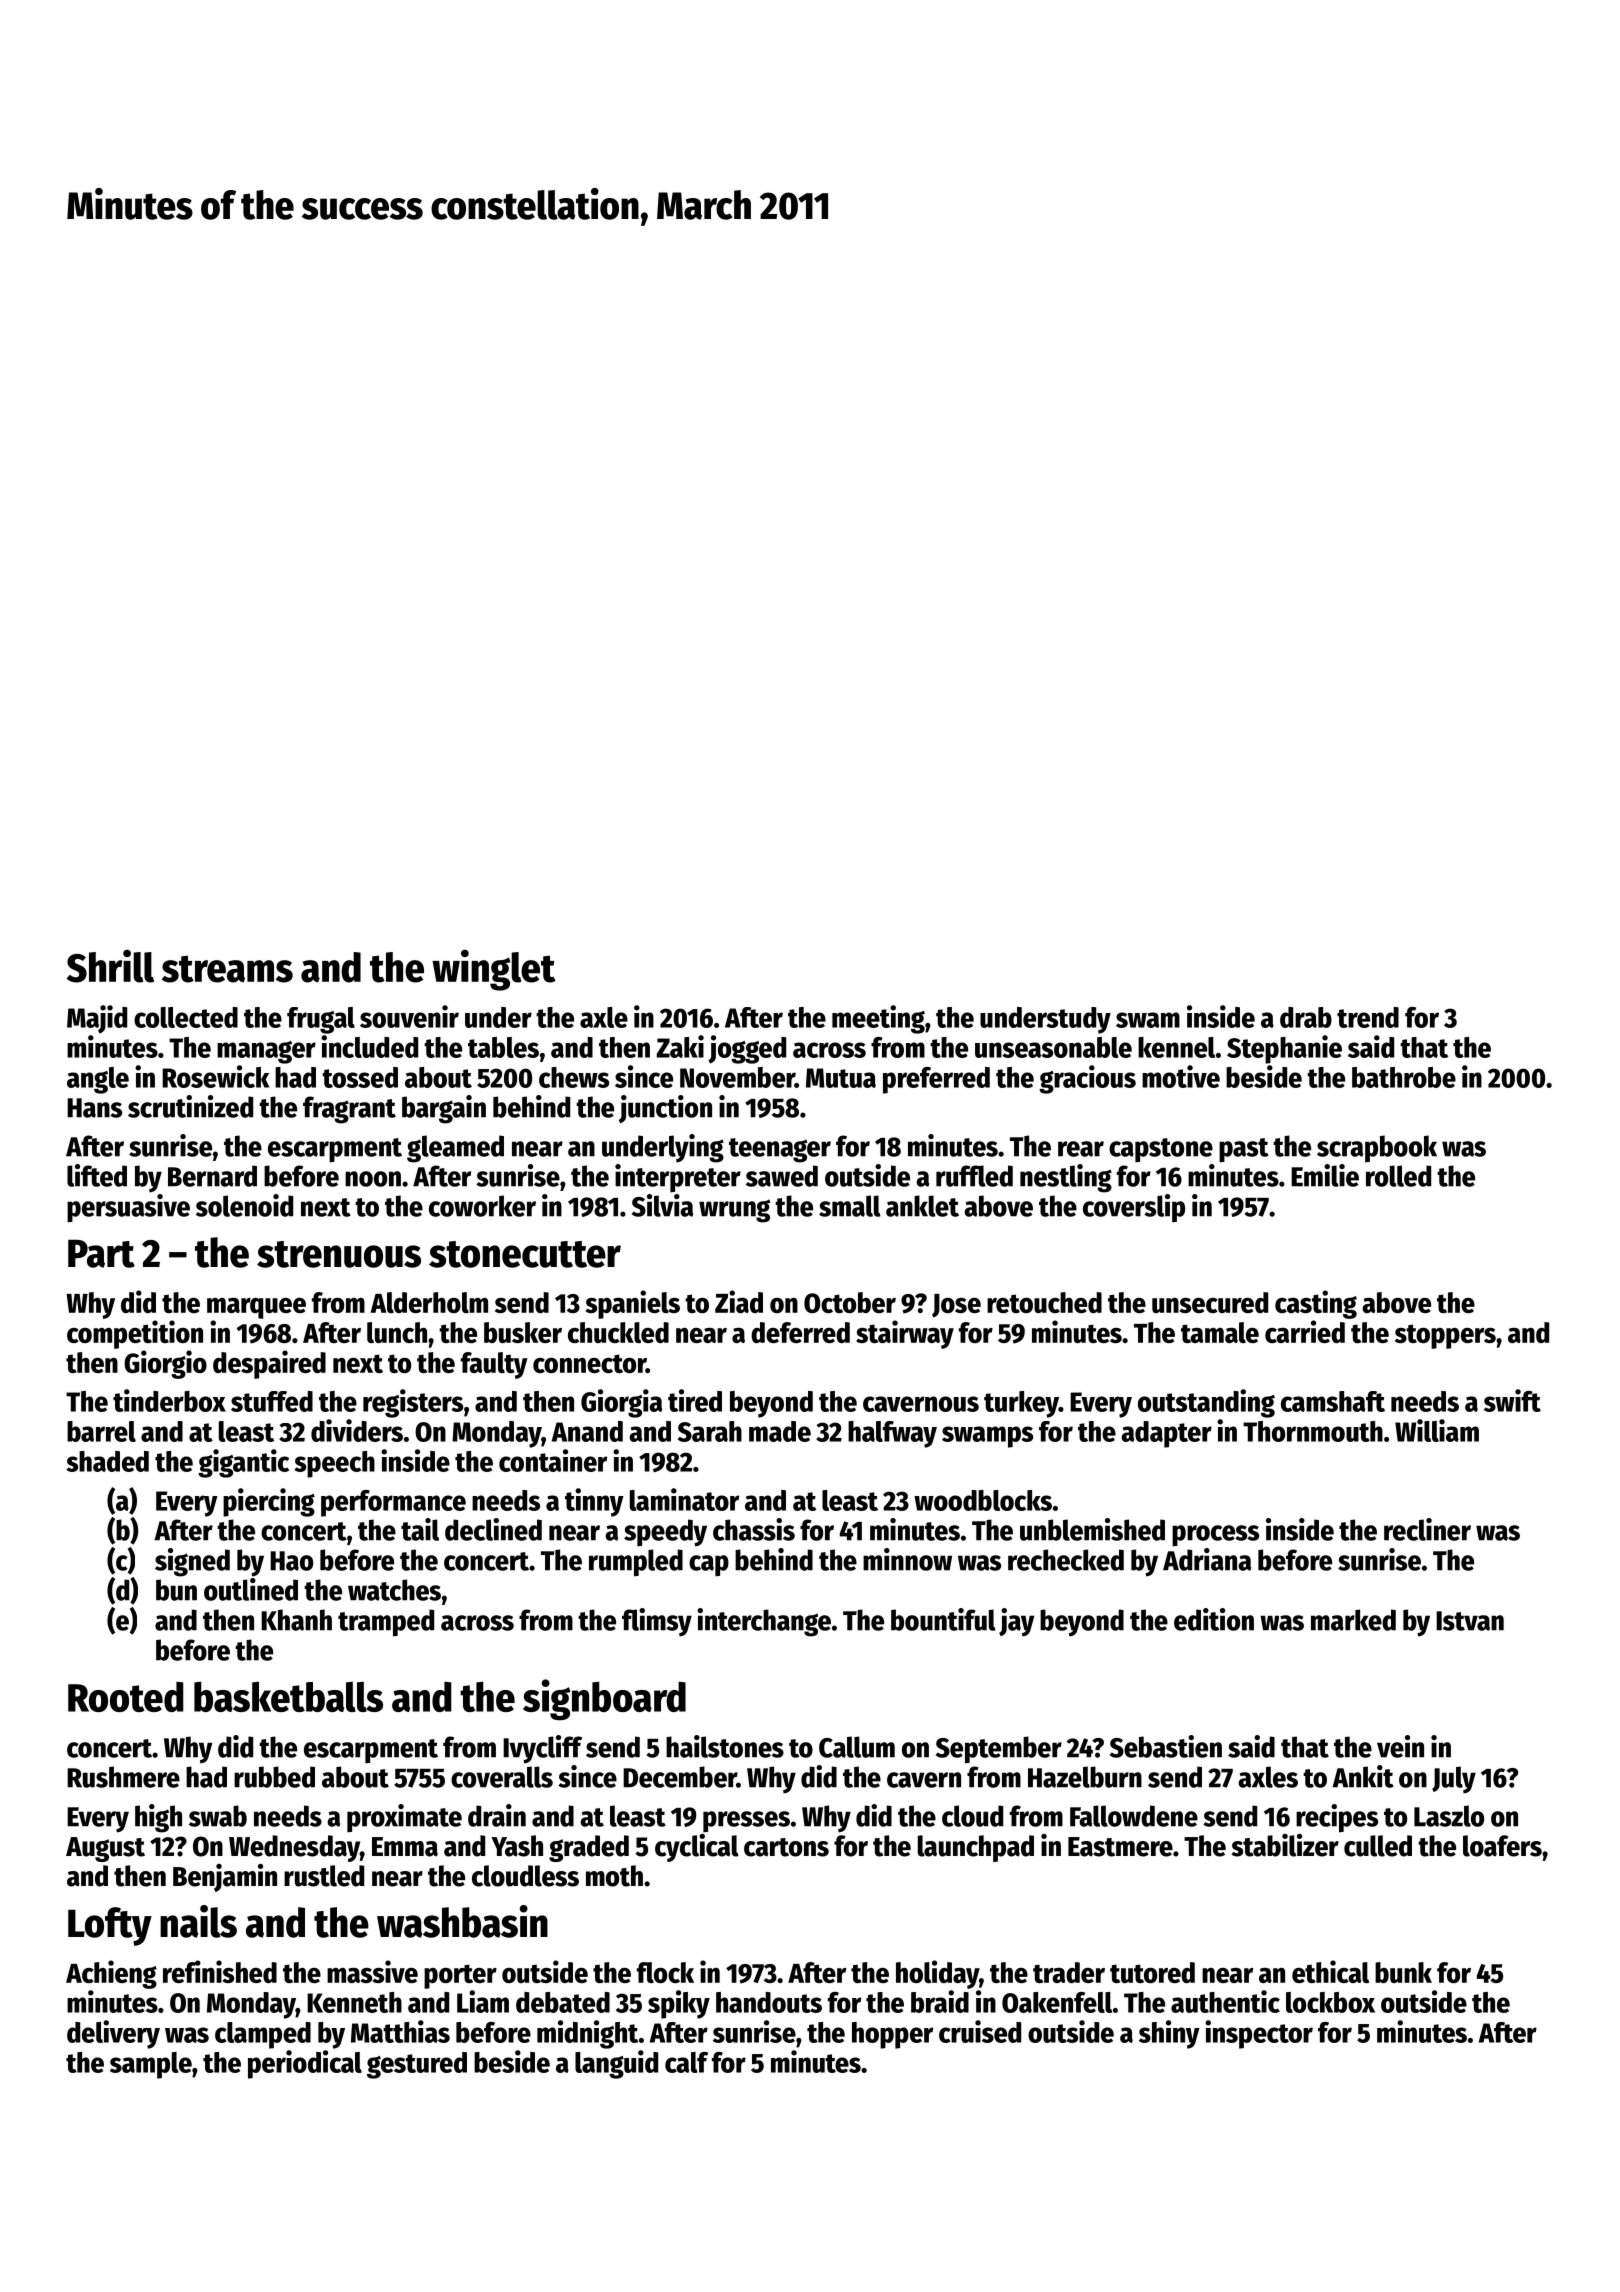 The image size is (1620, 2292). I want to click on spaniels, so click(633, 1304).
